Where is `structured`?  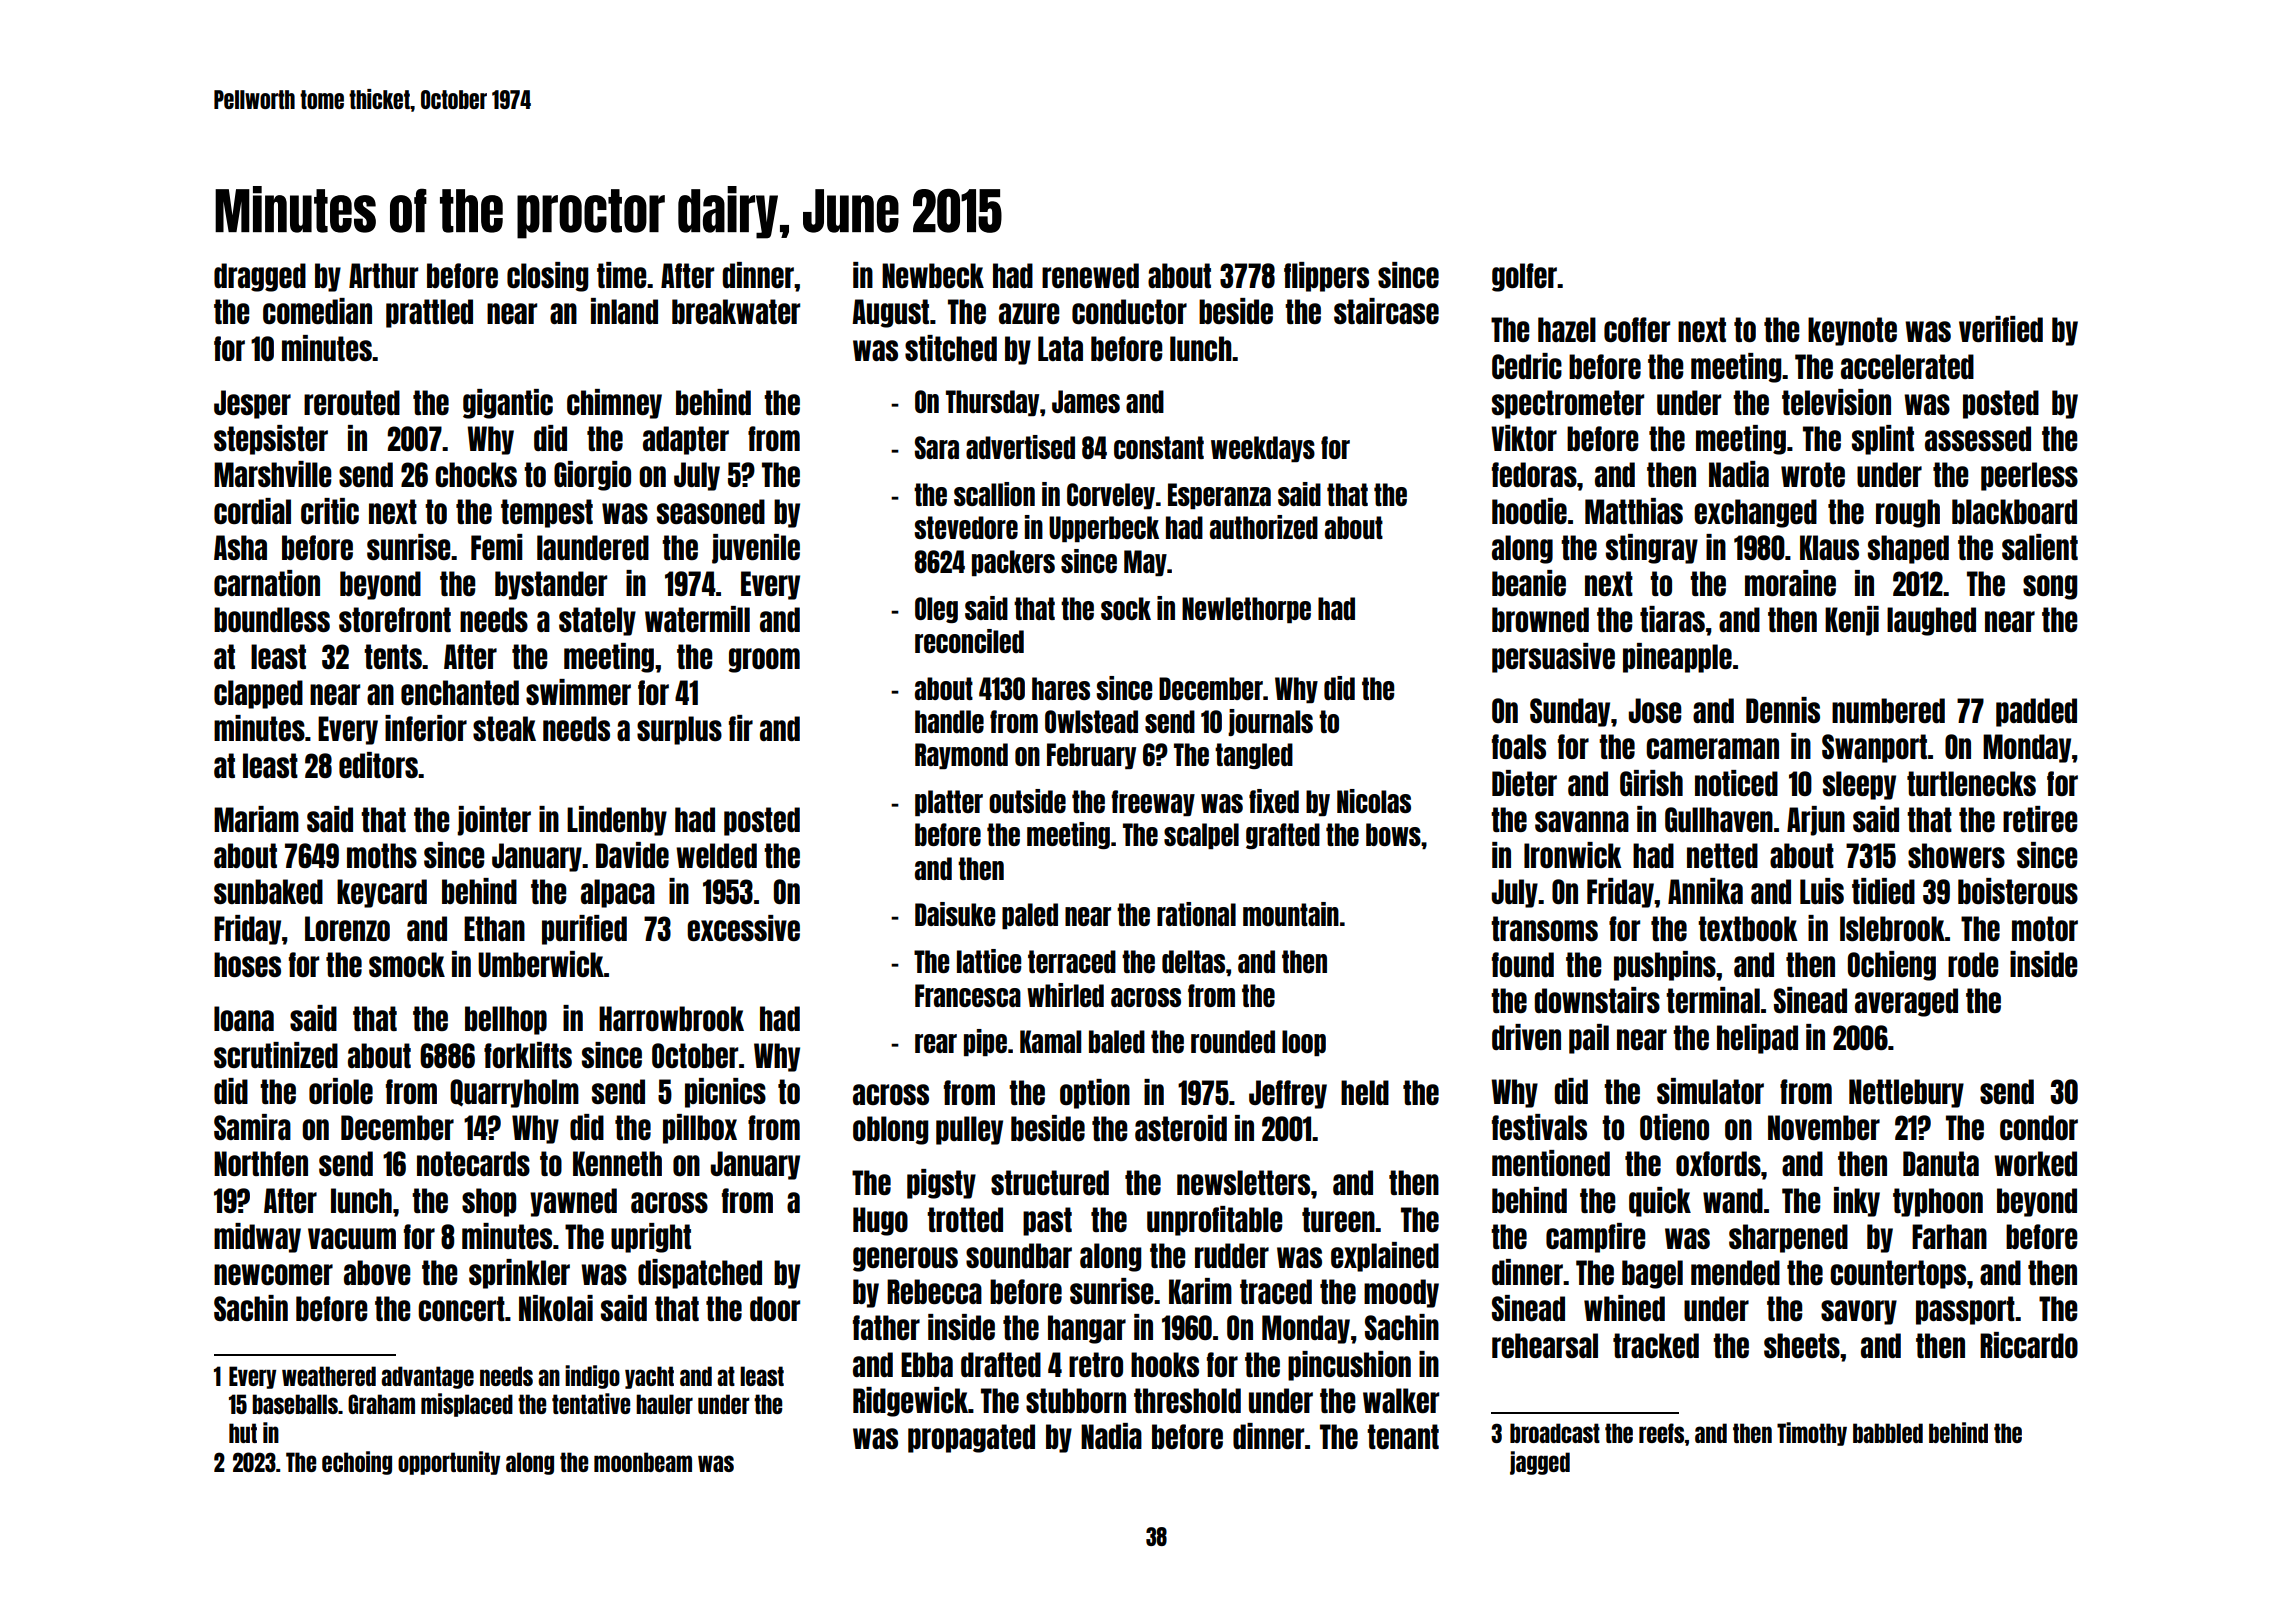
structured is located at coordinates (1050, 1182).
